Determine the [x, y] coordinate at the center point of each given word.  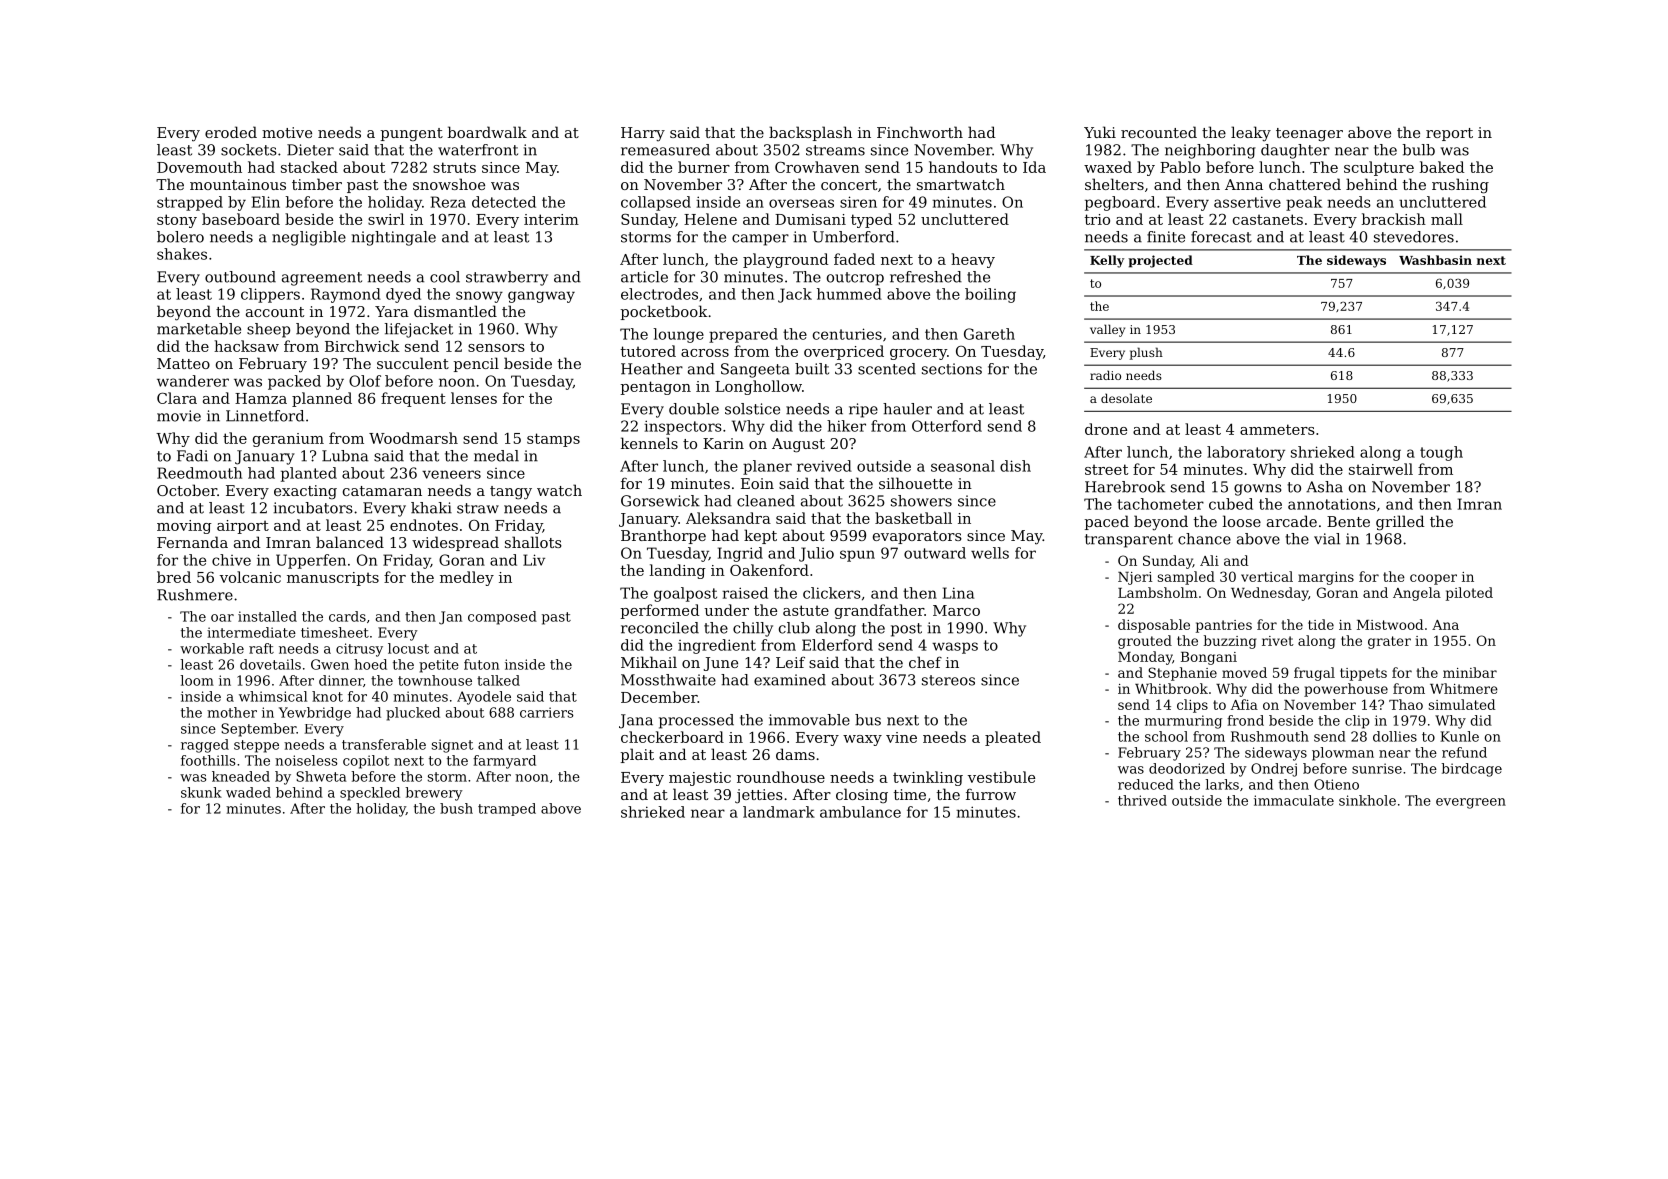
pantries [1224, 626]
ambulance [860, 812]
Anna [1244, 184]
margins [1326, 578]
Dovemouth [199, 167]
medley [467, 578]
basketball [913, 518]
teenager [1309, 135]
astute [806, 610]
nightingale [394, 238]
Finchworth [920, 132]
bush [456, 808]
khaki [431, 508]
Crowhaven [817, 167]
